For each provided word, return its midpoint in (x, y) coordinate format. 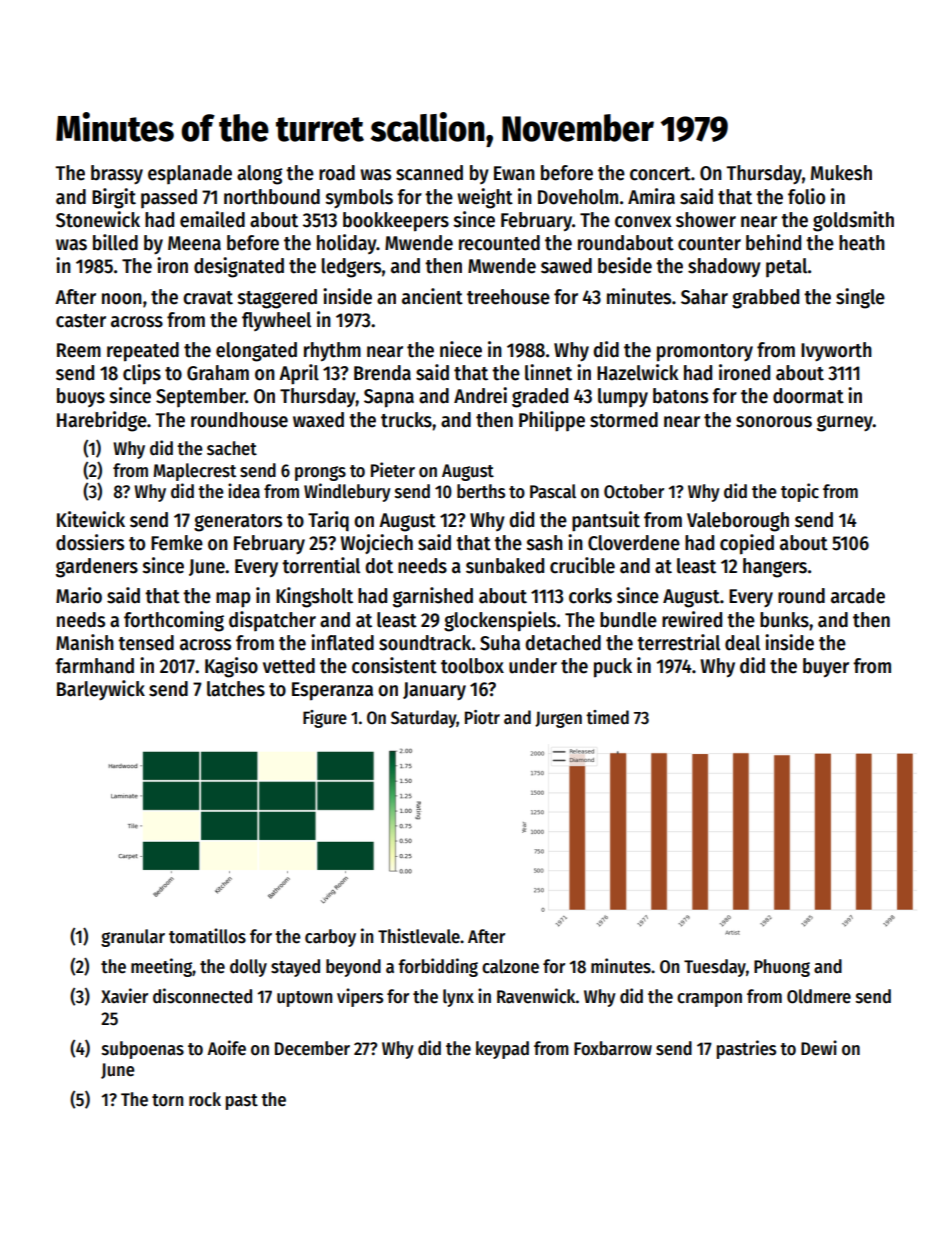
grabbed (765, 299)
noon (122, 299)
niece (461, 349)
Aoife (226, 1048)
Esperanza (332, 691)
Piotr (482, 717)
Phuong (782, 968)
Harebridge (102, 421)
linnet (548, 372)
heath (862, 243)
